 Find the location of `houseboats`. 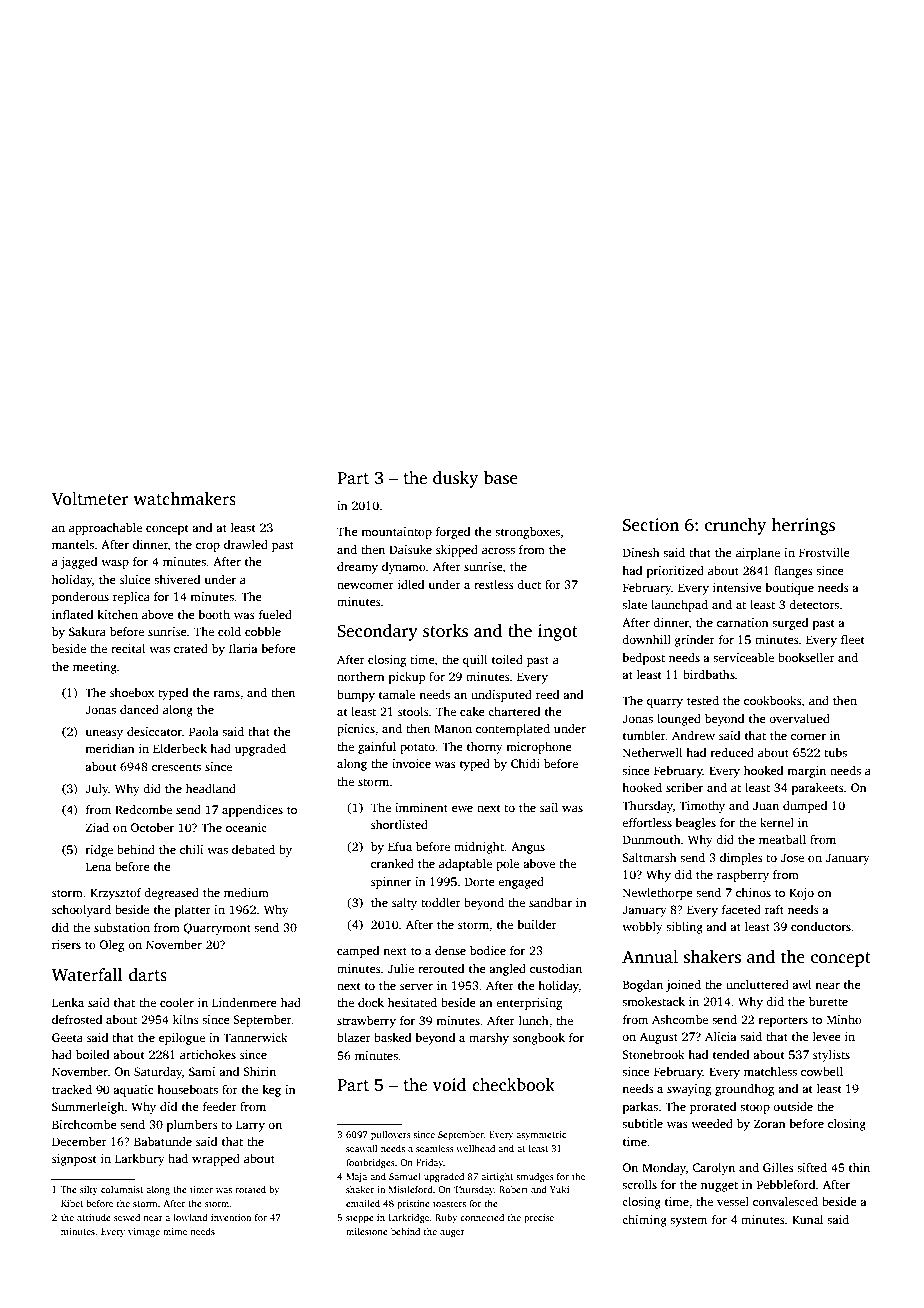

houseboats is located at coordinates (187, 1089).
